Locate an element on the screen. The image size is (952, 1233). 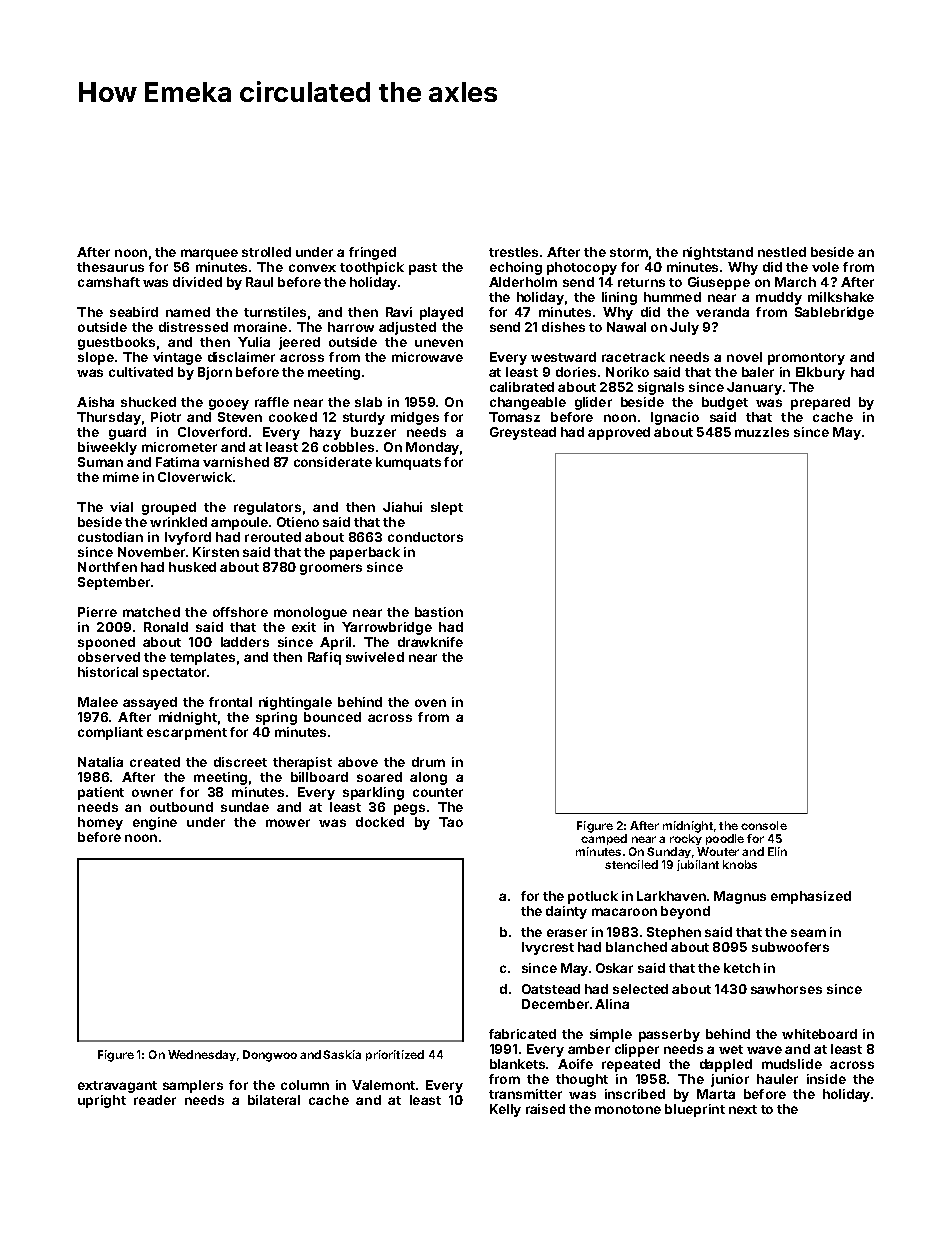
bastion is located at coordinates (439, 612).
